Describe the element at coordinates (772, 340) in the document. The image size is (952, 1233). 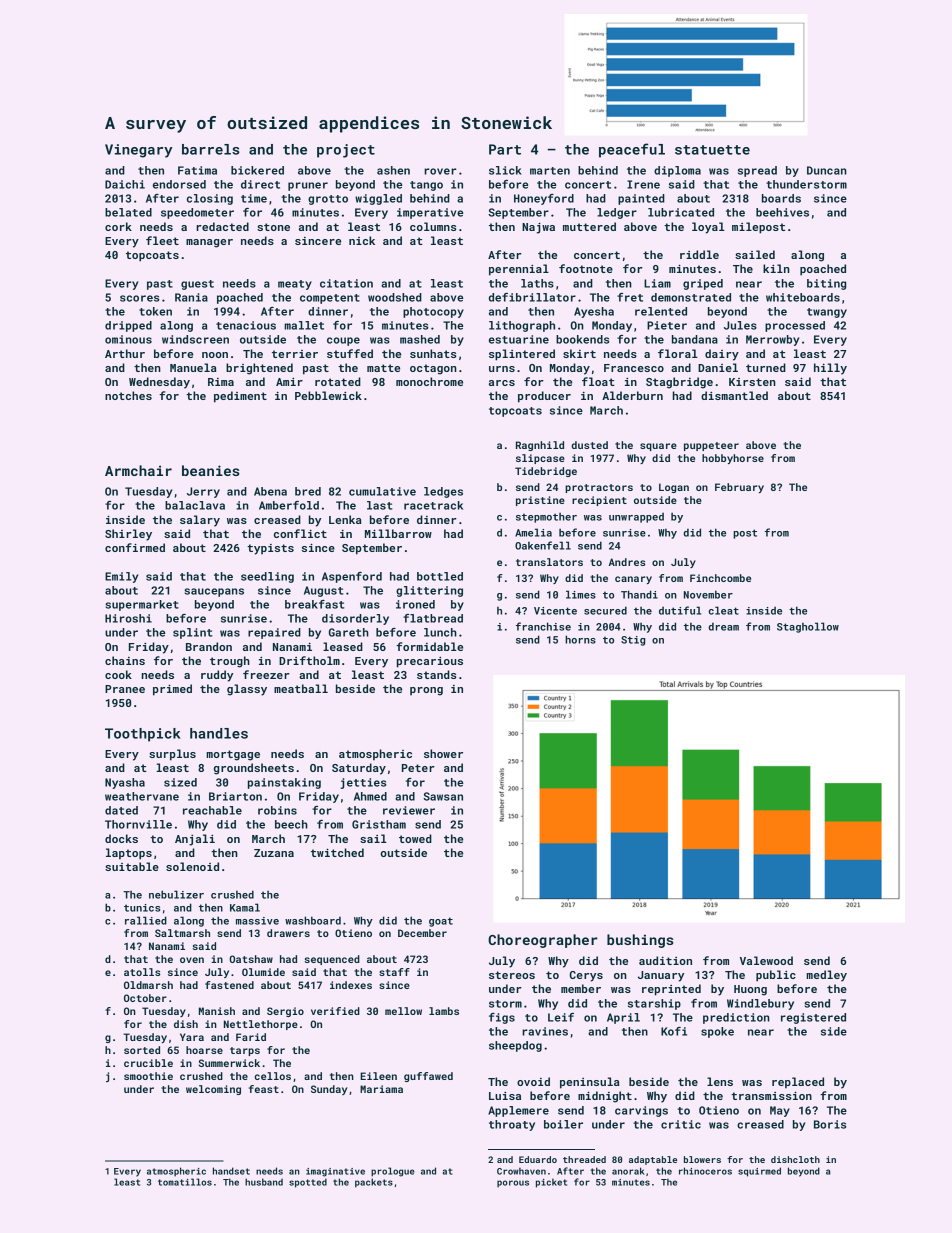
I see `Merrowby` at that location.
